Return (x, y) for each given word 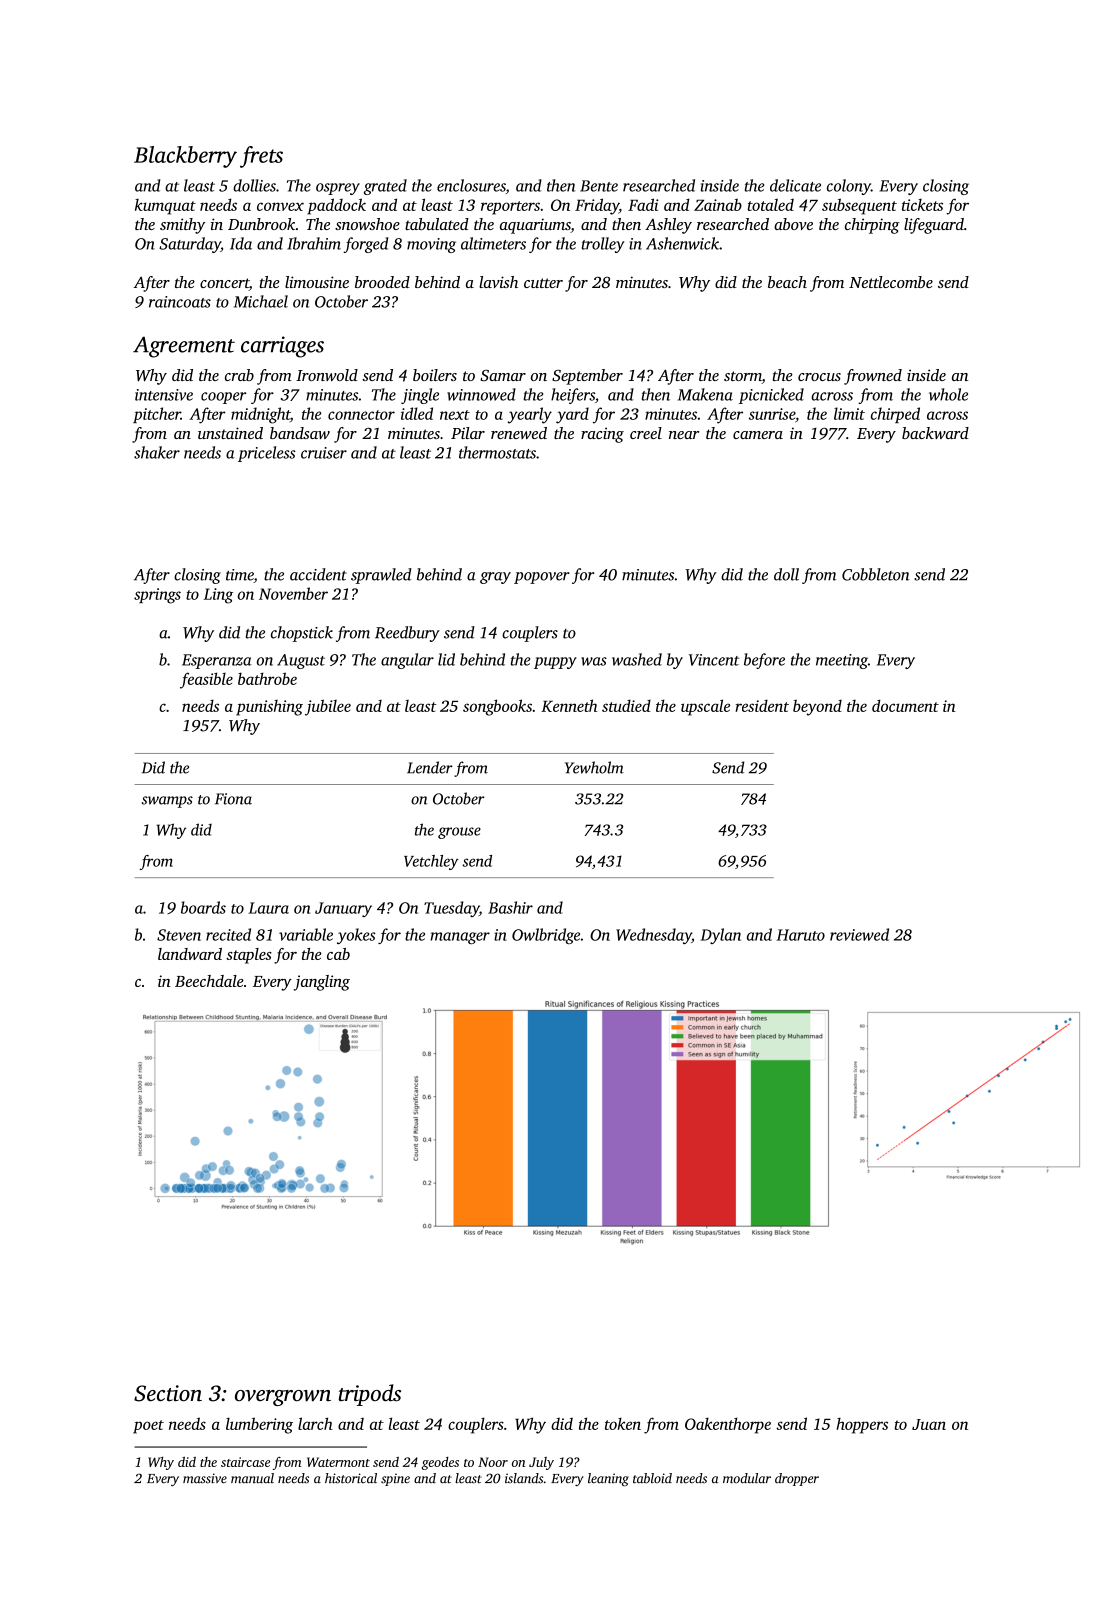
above (793, 224)
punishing (269, 708)
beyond (817, 707)
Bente (599, 186)
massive (205, 1478)
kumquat (165, 207)
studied (626, 706)
